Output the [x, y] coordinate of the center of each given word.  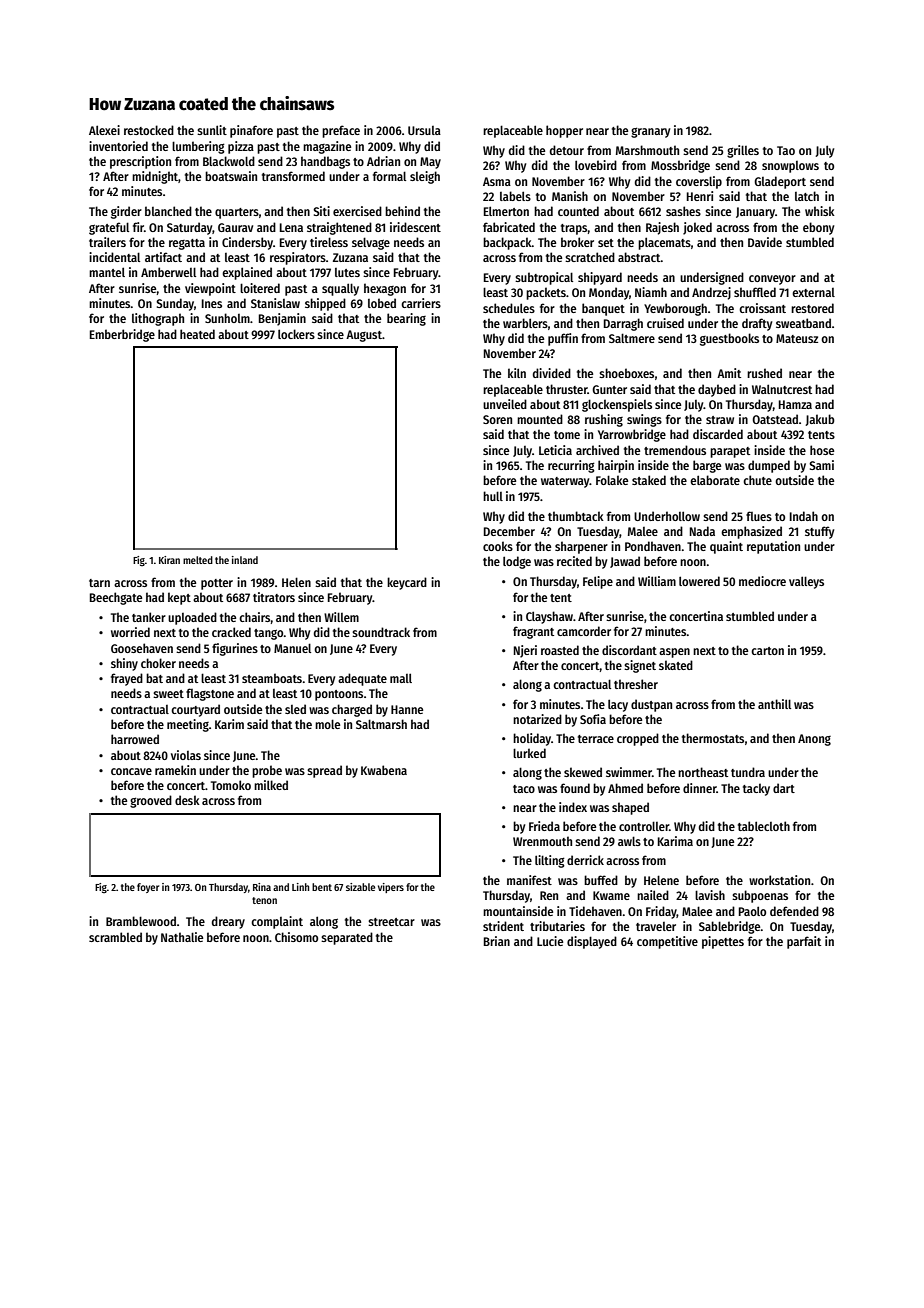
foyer [148, 888]
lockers [296, 334]
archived [597, 450]
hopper [564, 131]
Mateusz [797, 338]
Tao [786, 150]
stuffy [819, 532]
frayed [127, 679]
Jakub [820, 420]
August [364, 336]
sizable [360, 887]
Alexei [104, 130]
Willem [341, 617]
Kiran [169, 560]
